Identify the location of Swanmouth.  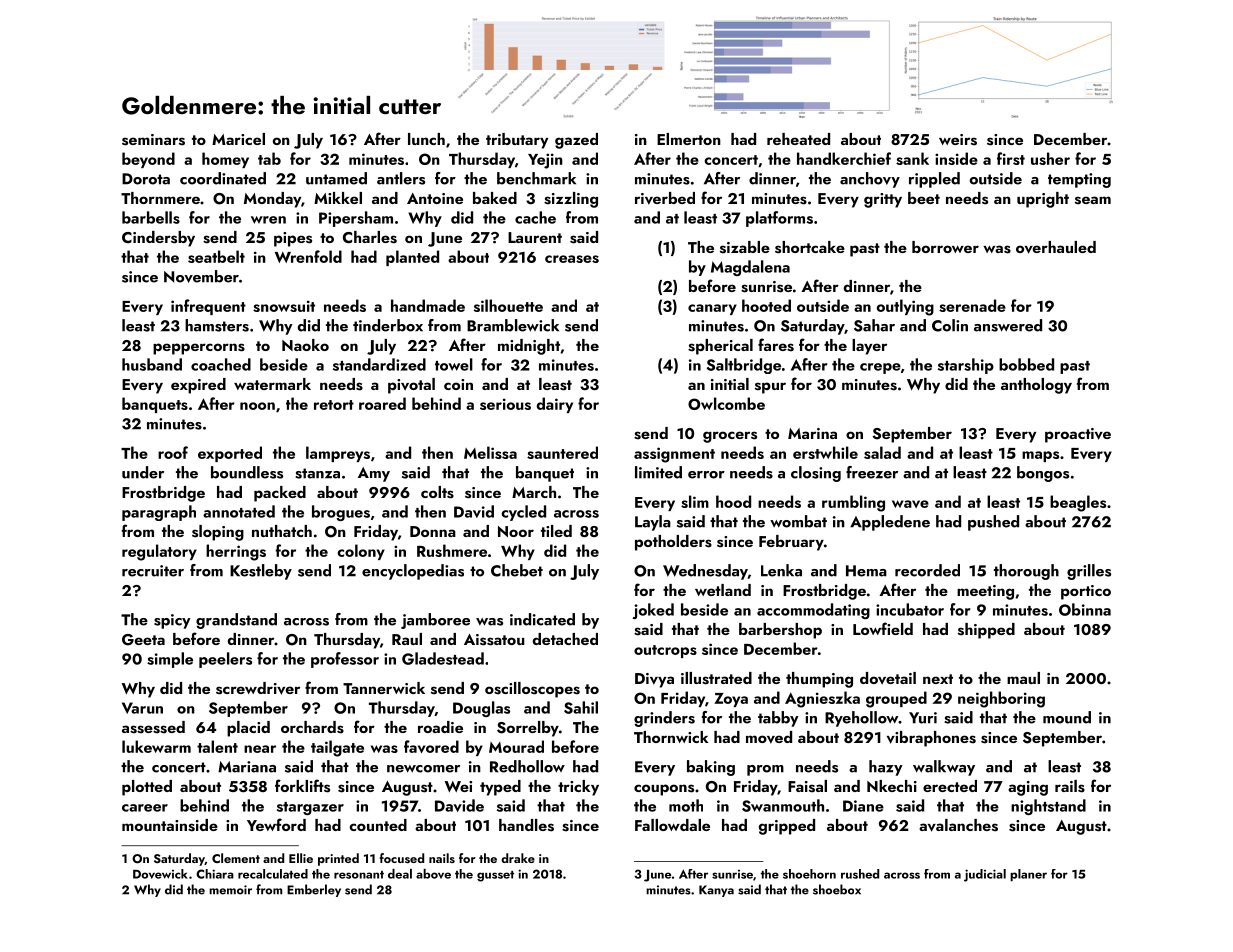
(783, 805).
